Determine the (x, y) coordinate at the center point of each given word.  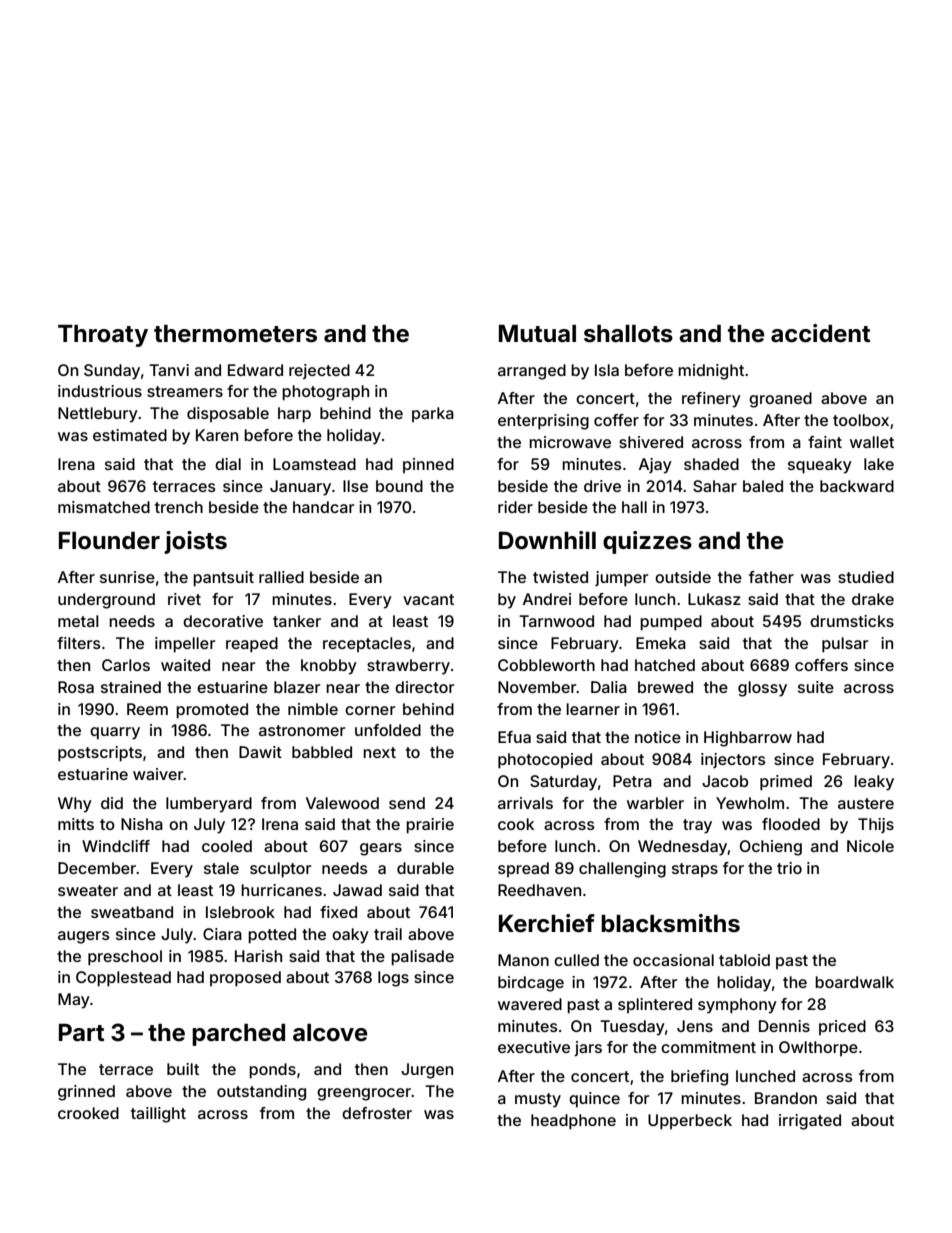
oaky (350, 936)
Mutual (537, 334)
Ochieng (771, 848)
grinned (86, 1093)
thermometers (235, 334)
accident (820, 333)
